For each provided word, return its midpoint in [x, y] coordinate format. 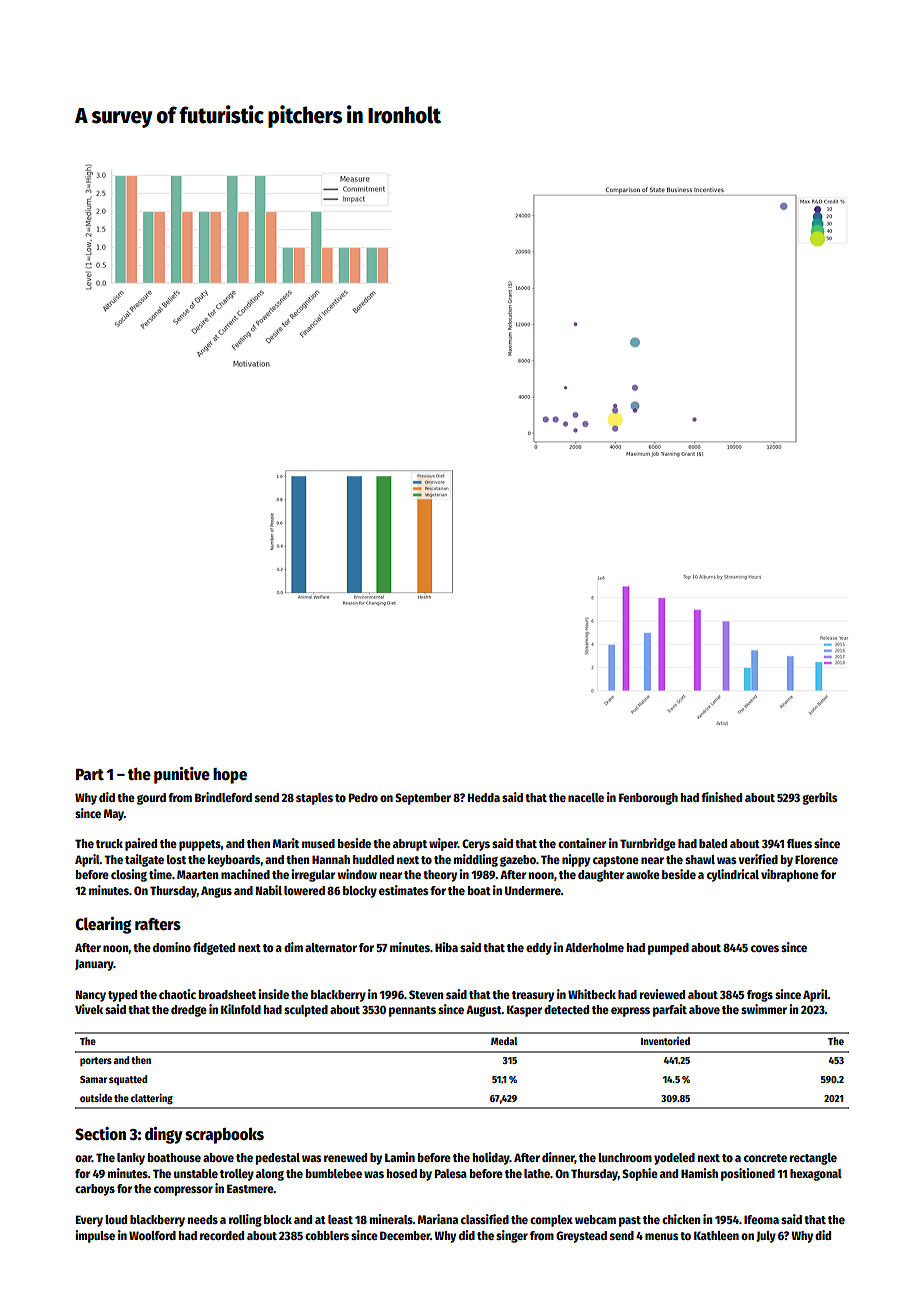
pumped [668, 949]
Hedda [484, 797]
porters [96, 1061]
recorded [222, 1235]
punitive [182, 775]
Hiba [446, 947]
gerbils [819, 798]
